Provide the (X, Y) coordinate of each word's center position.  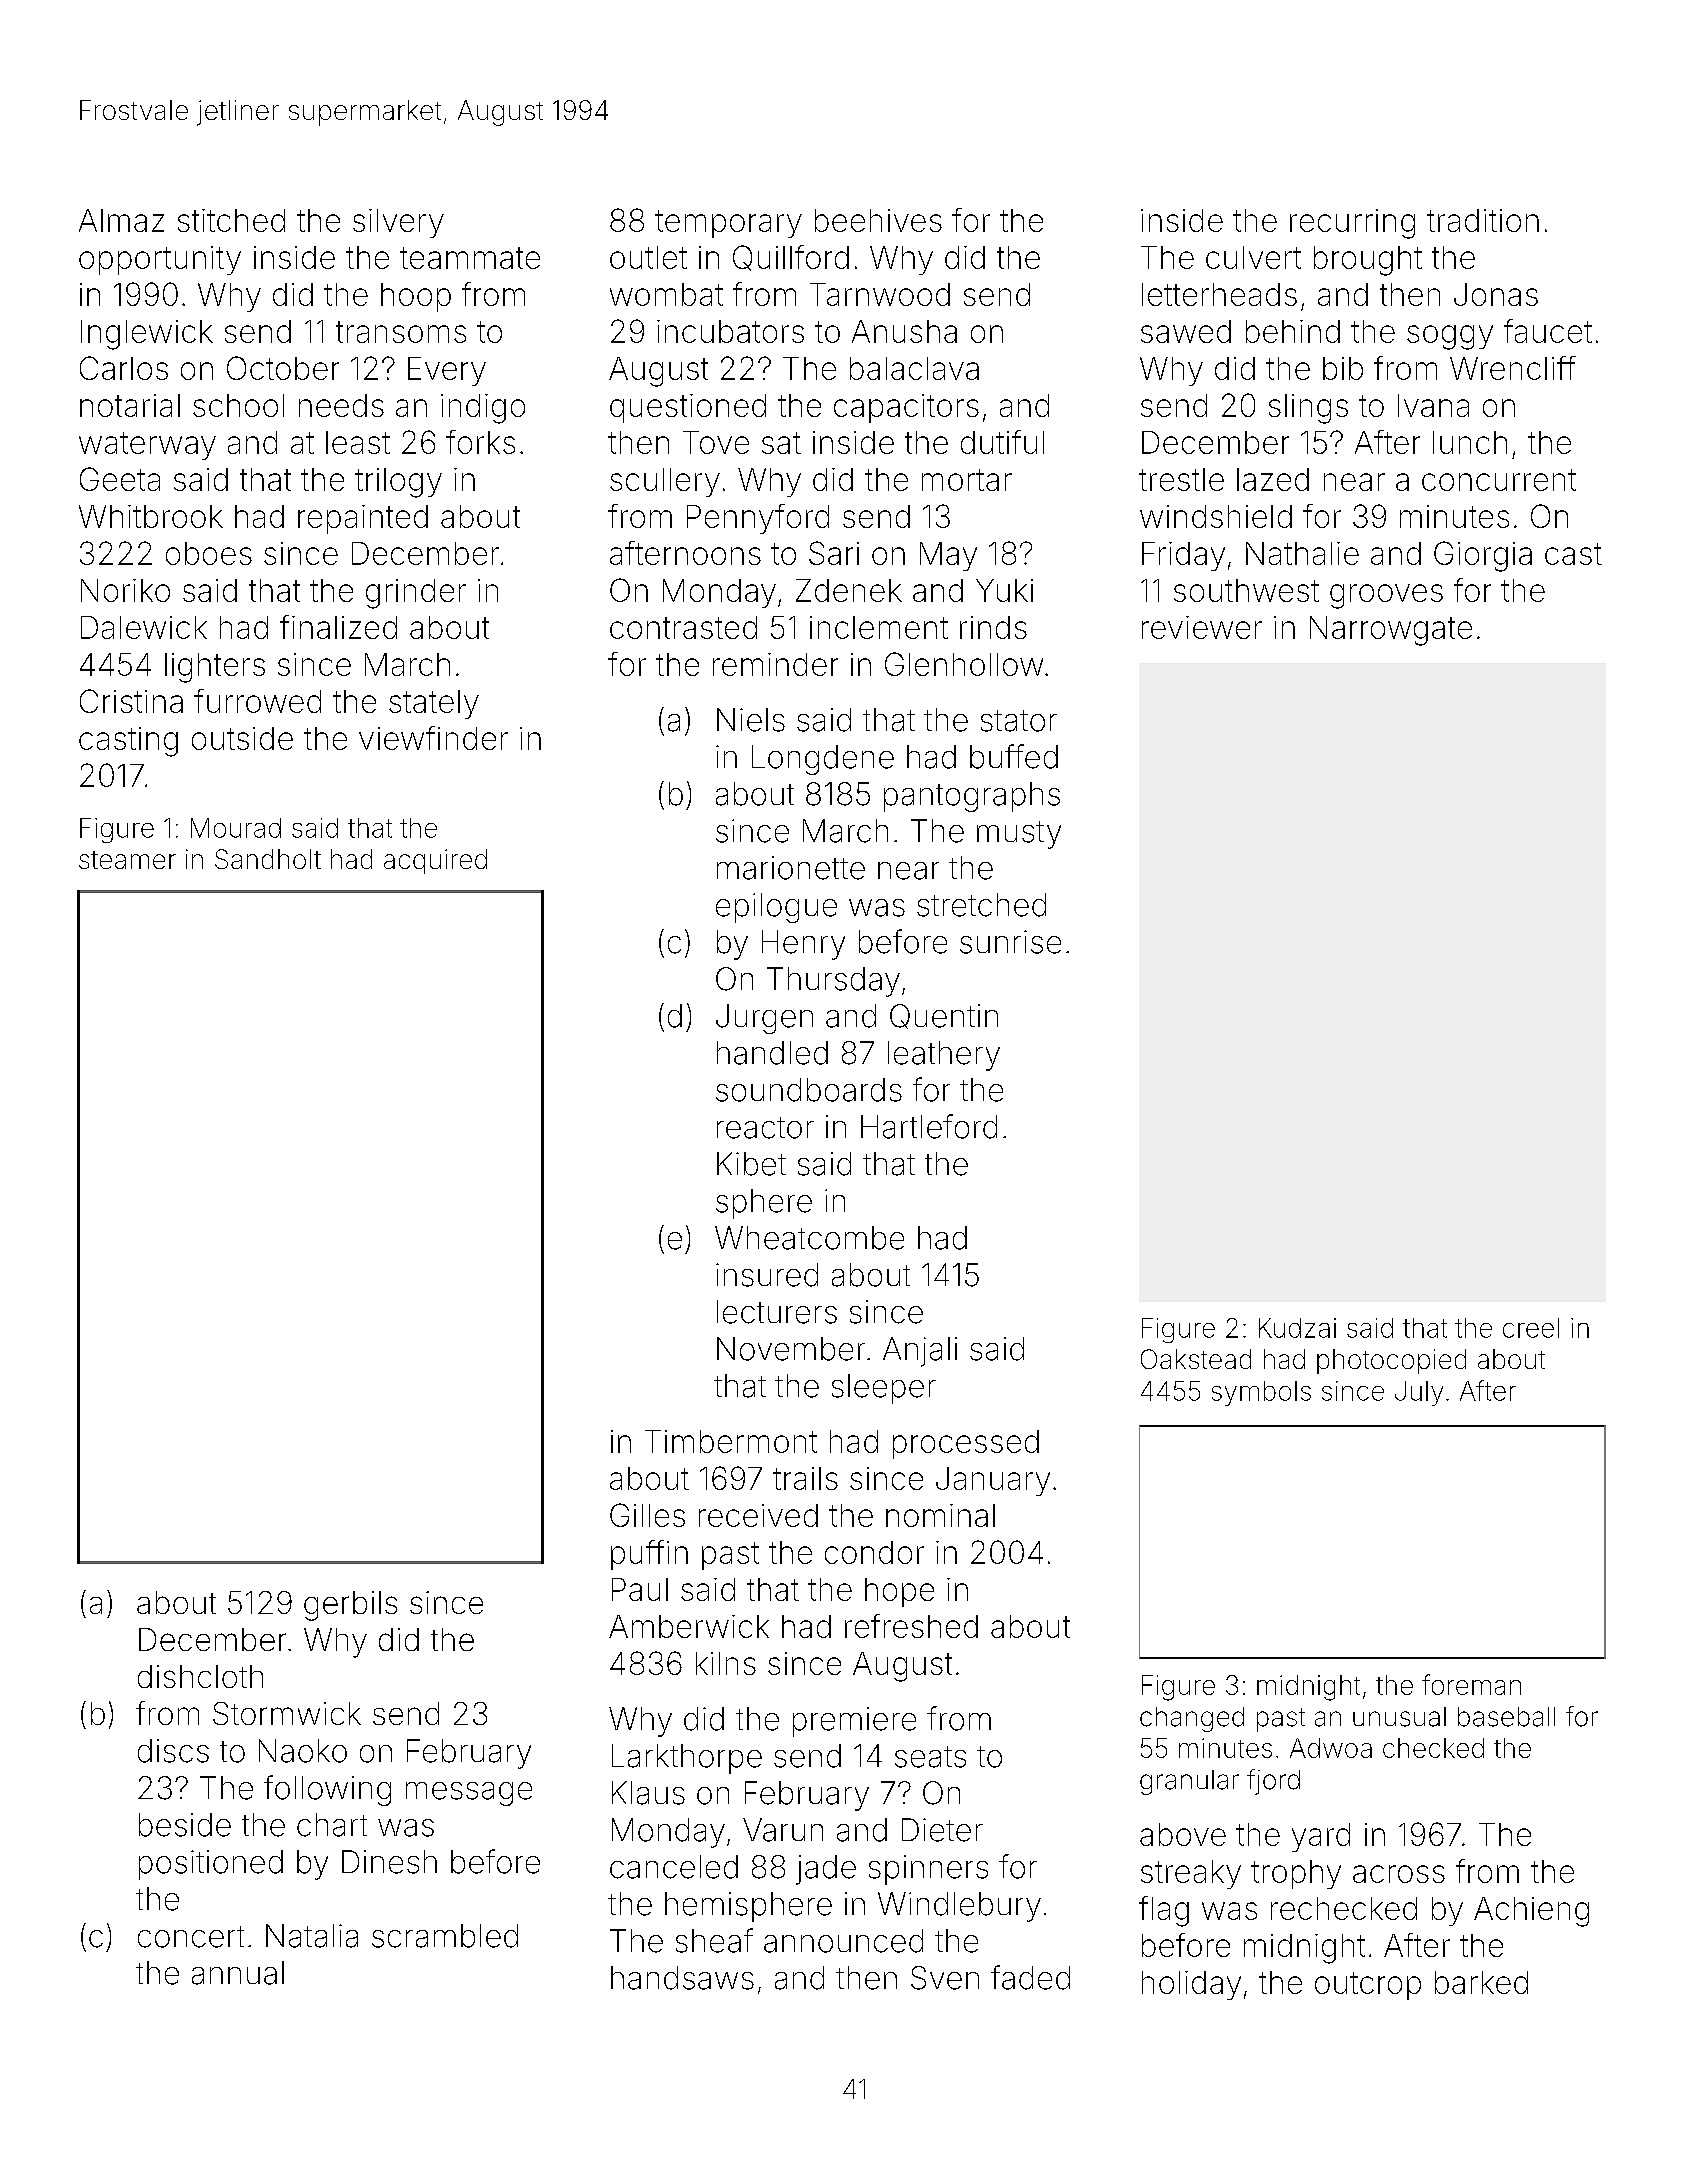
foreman (1471, 1684)
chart (332, 1825)
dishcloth (200, 1676)
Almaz (121, 220)
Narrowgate (1391, 631)
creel (1531, 1328)
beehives (878, 220)
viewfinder (433, 738)
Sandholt (268, 859)
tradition (1483, 220)
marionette (791, 868)
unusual (1399, 1717)
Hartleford (929, 1126)
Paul (640, 1589)
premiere (854, 1722)
